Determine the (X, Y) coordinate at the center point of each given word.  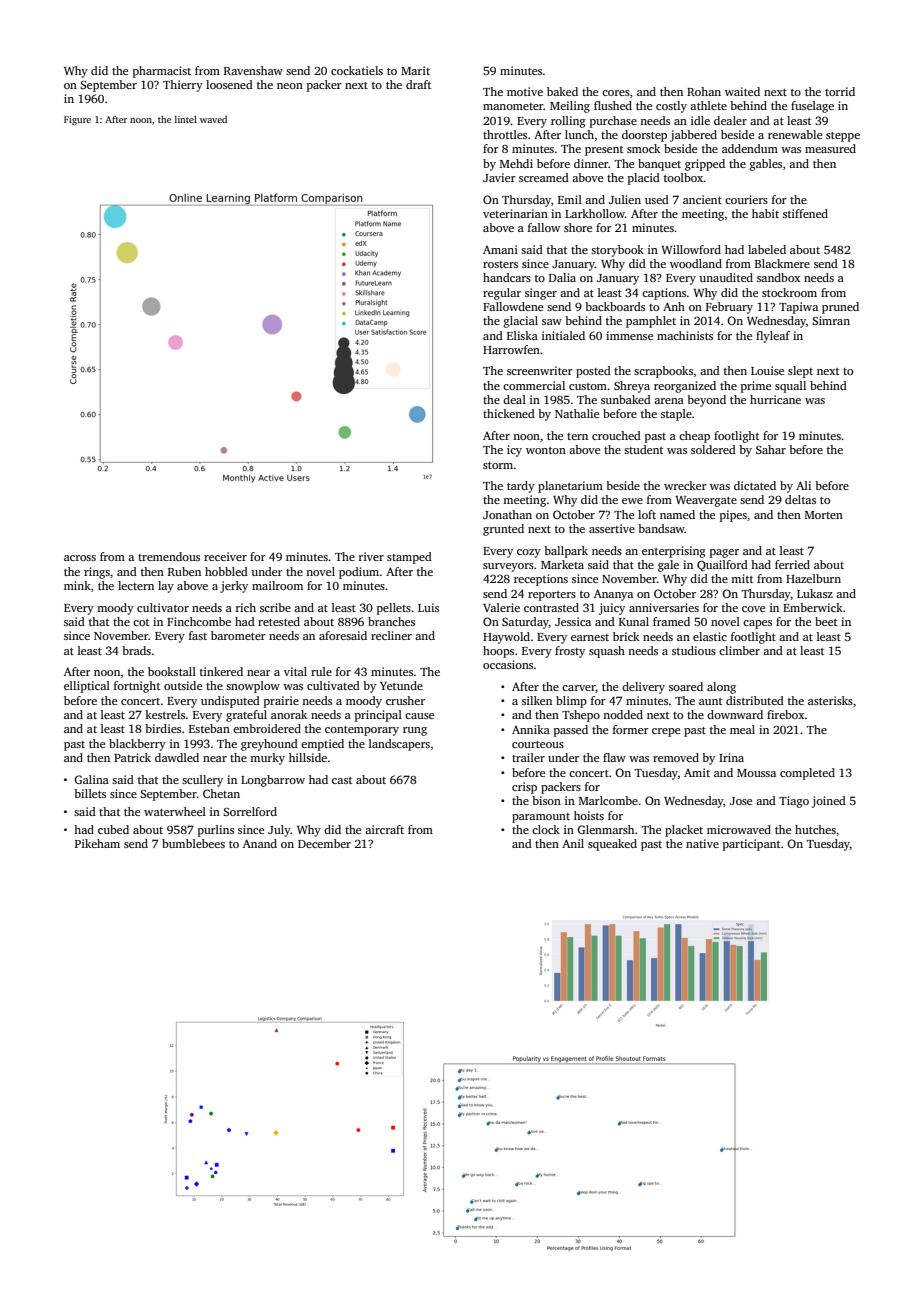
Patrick (132, 757)
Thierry (183, 86)
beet (826, 621)
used (657, 199)
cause (419, 716)
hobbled (226, 571)
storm (498, 465)
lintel (186, 119)
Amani (500, 249)
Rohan (704, 91)
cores (616, 93)
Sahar (771, 449)
